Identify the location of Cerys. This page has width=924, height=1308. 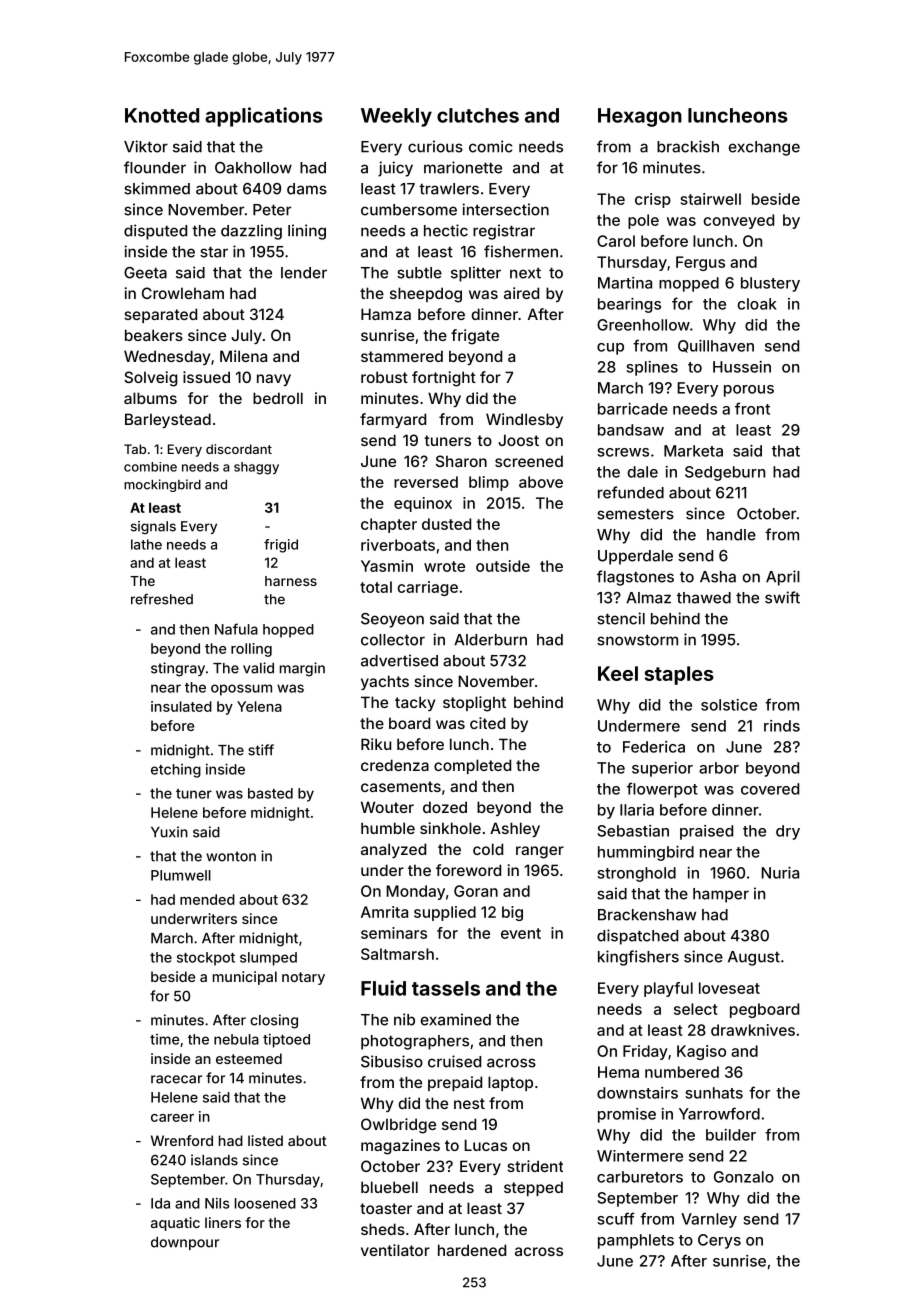
(719, 1241).
